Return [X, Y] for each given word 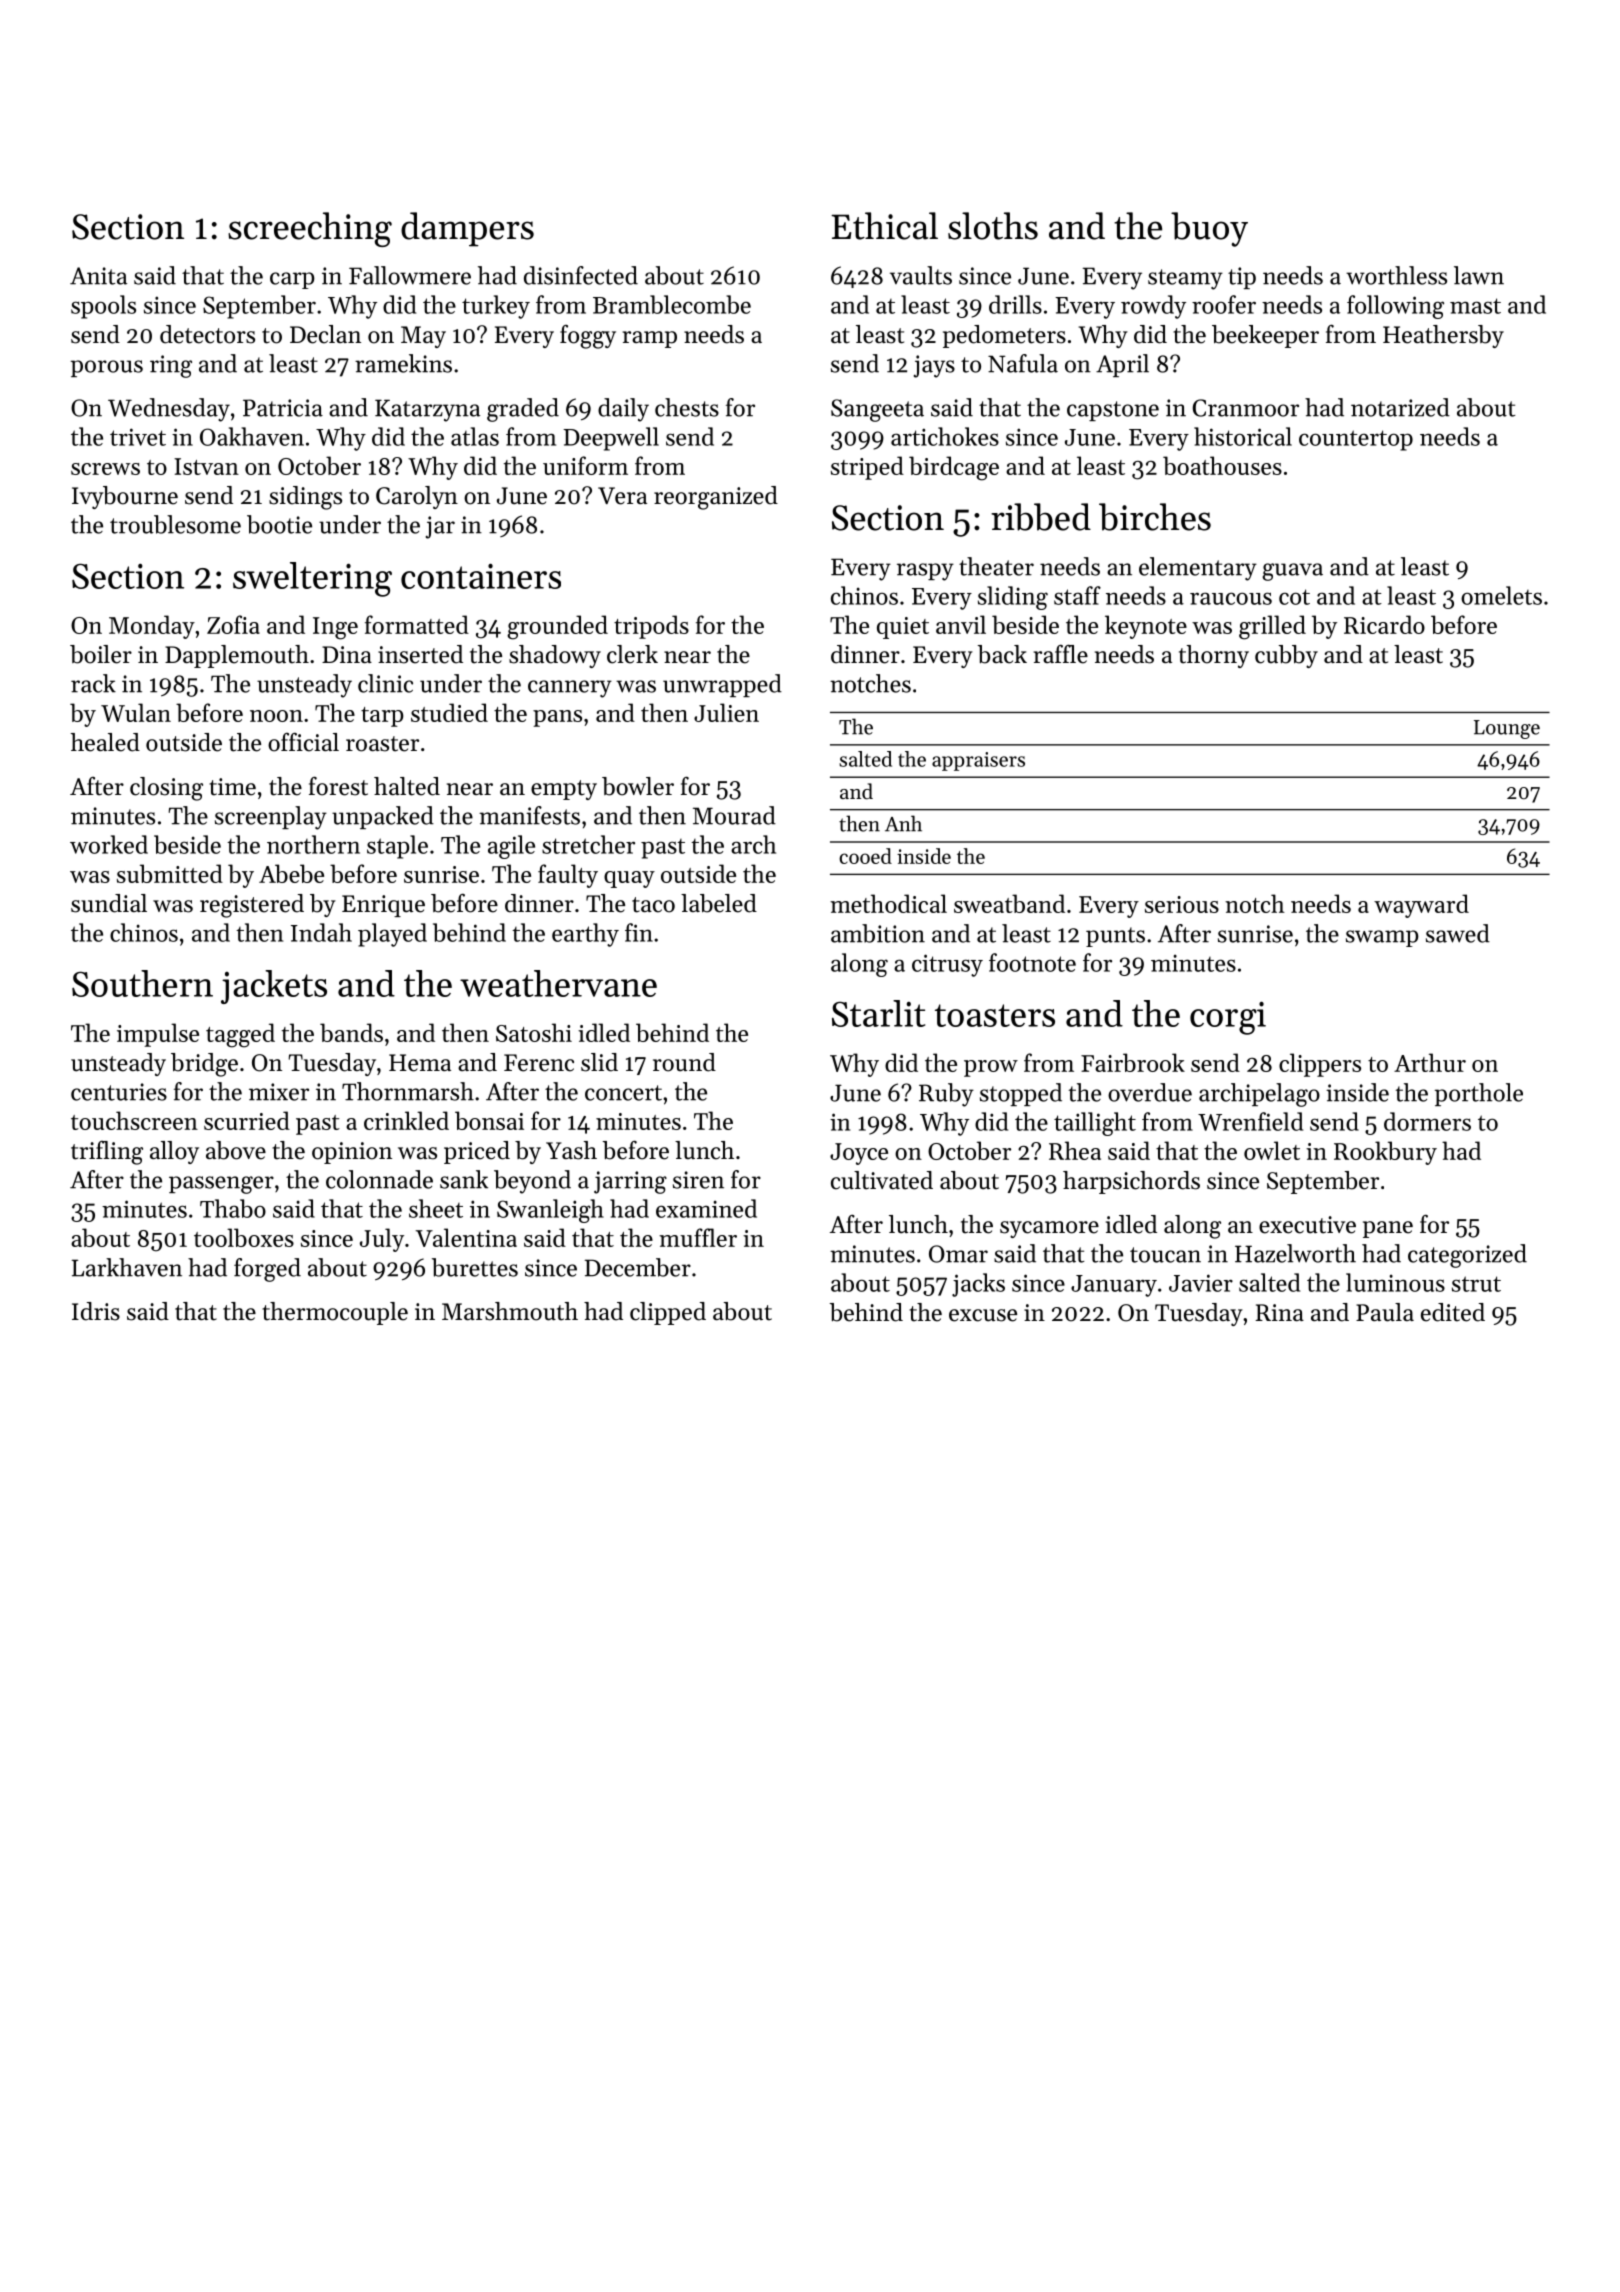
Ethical [884, 226]
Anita [98, 276]
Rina [1279, 1312]
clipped [668, 1313]
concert [623, 1093]
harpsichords [1131, 1182]
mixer [279, 1092]
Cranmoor [1246, 408]
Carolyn [417, 497]
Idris [96, 1311]
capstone [1113, 411]
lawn [1479, 275]
